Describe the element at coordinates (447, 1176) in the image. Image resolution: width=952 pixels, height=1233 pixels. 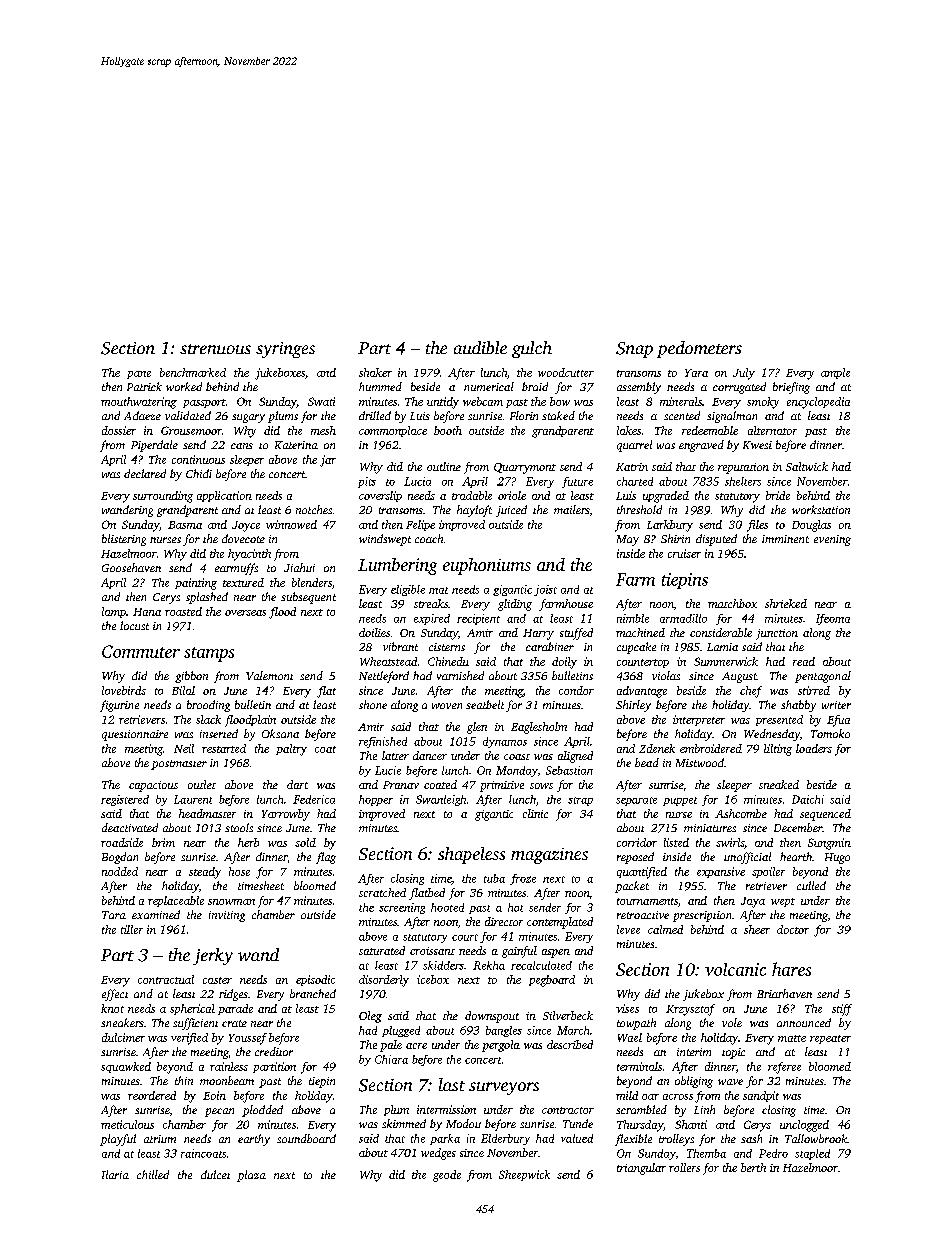
I see `geode` at that location.
